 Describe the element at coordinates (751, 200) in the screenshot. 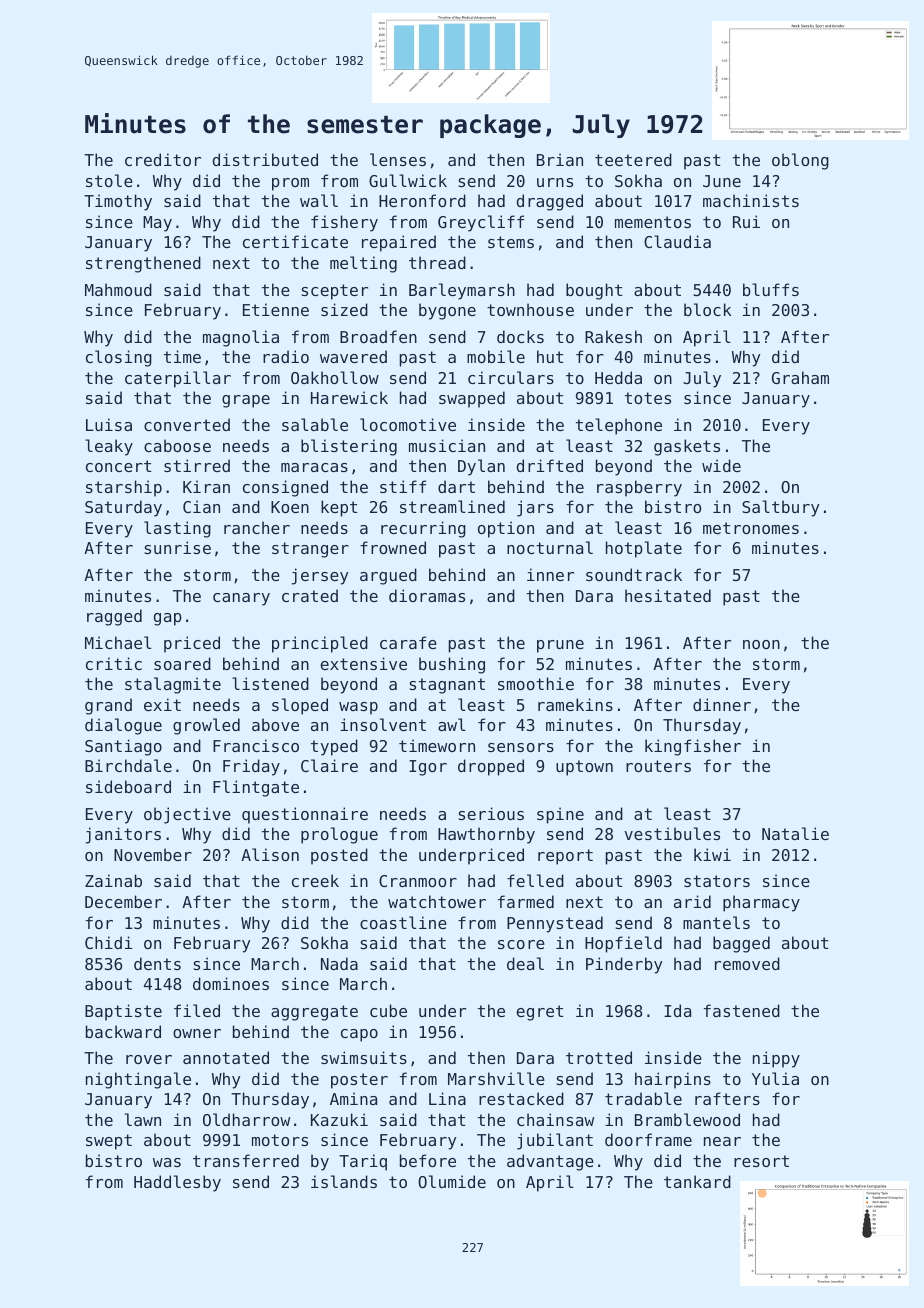

I see `machinists` at that location.
